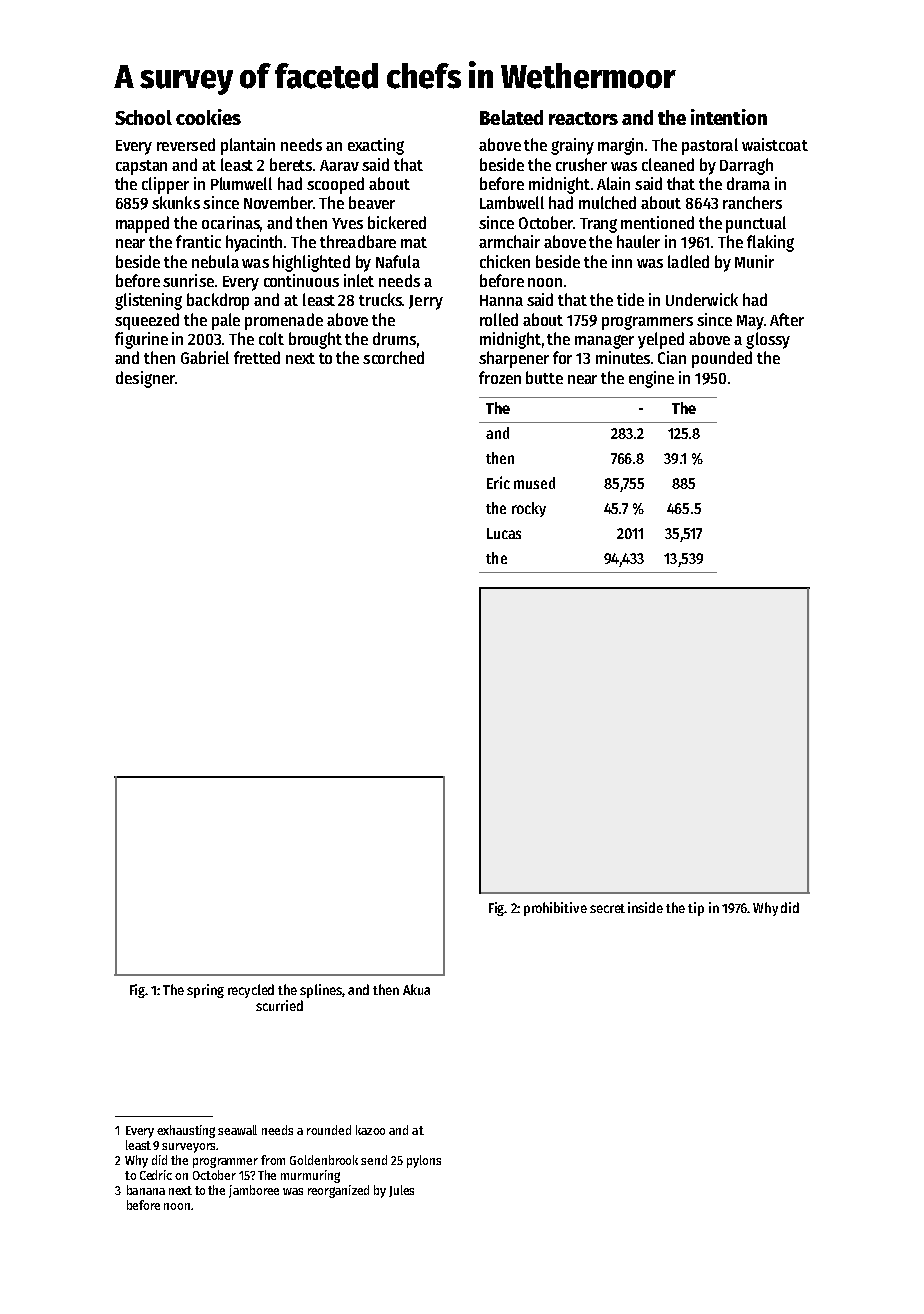  What do you see at coordinates (696, 909) in the image?
I see `tip` at bounding box center [696, 909].
